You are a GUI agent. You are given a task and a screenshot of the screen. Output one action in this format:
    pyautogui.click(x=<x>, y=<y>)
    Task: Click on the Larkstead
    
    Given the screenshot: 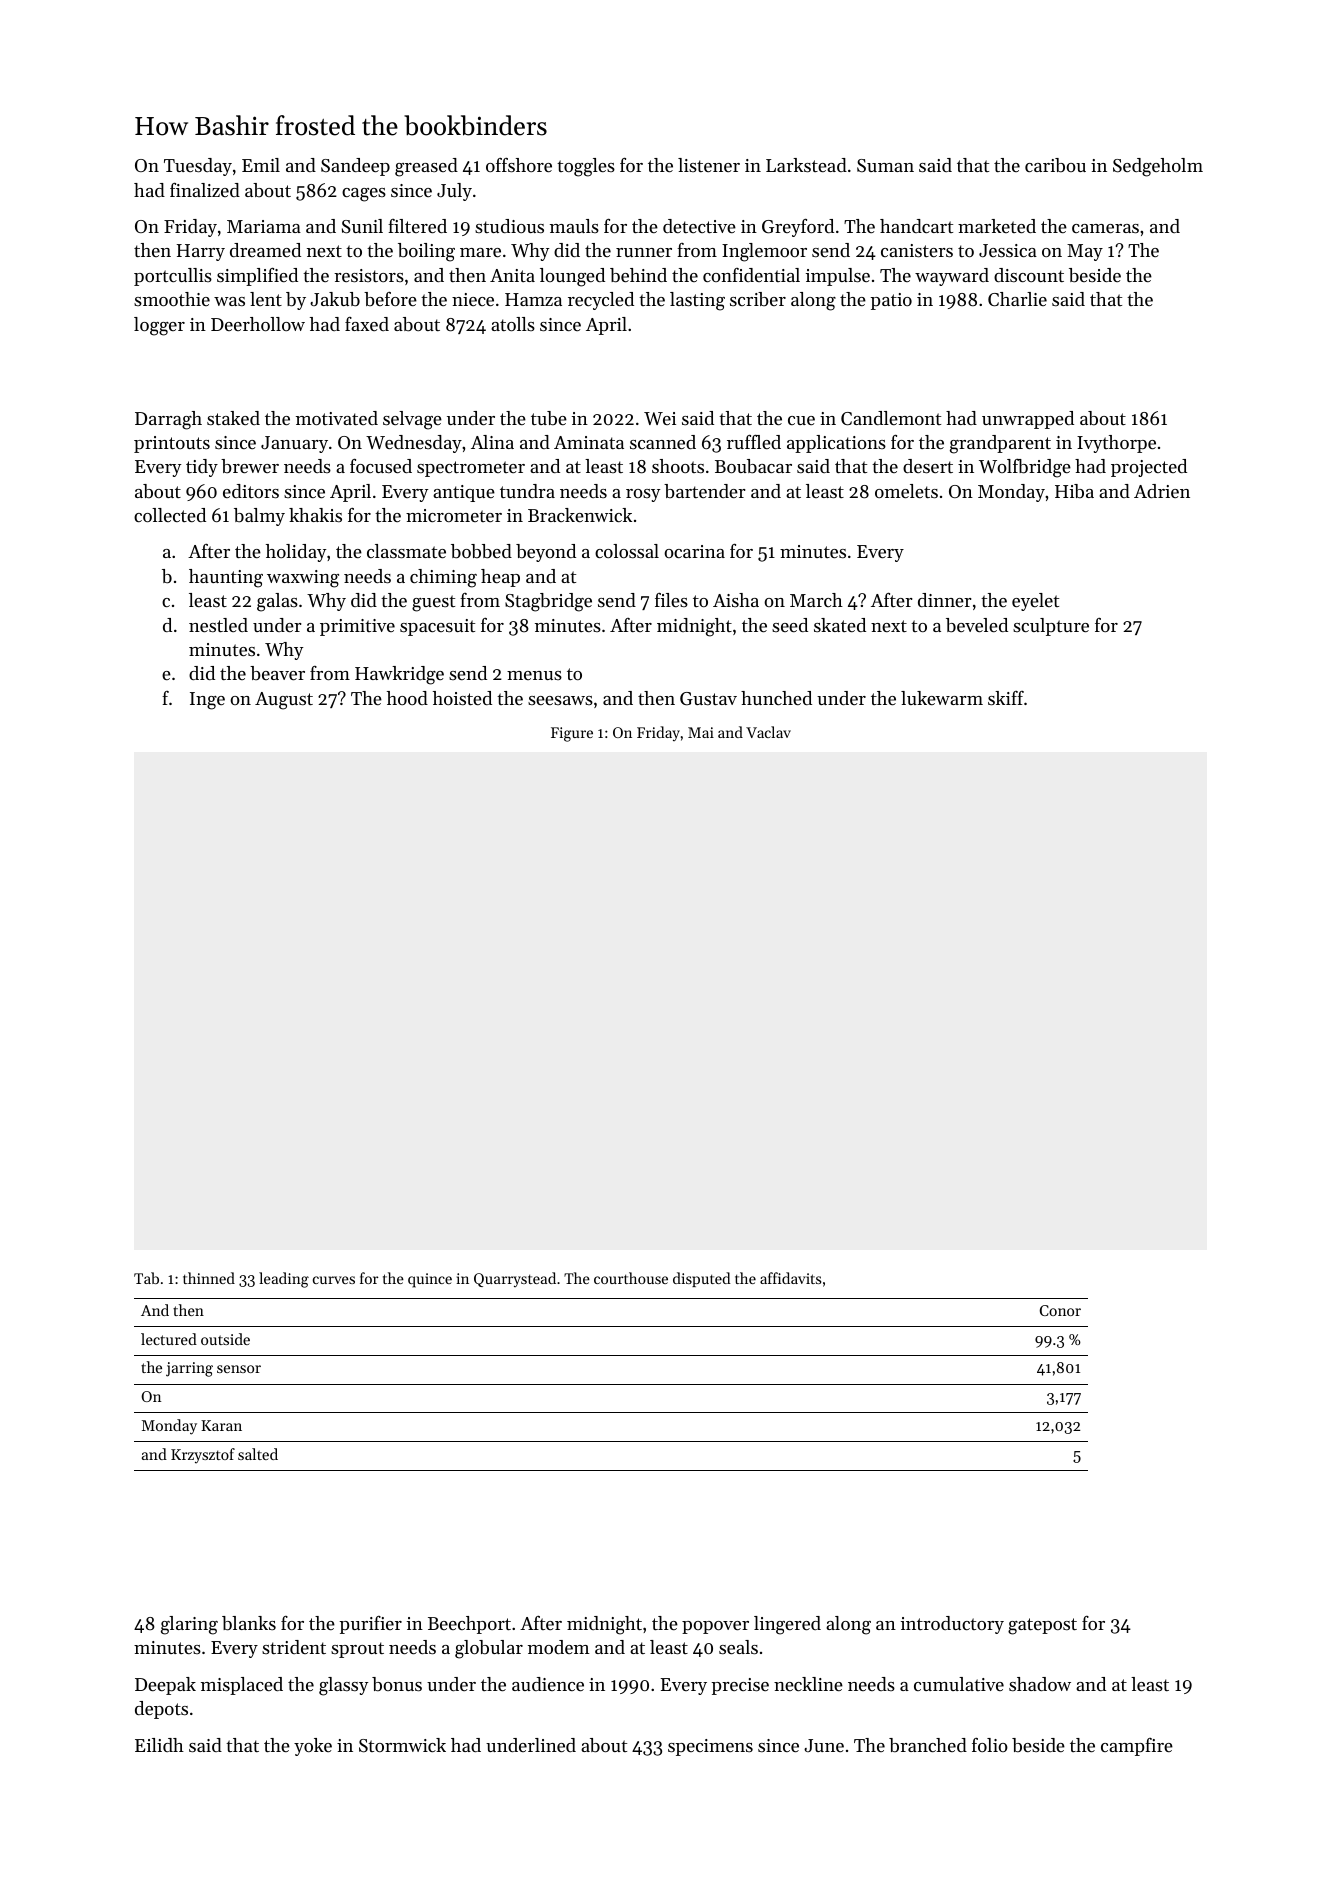 What is the action you would take?
    pyautogui.click(x=806, y=165)
